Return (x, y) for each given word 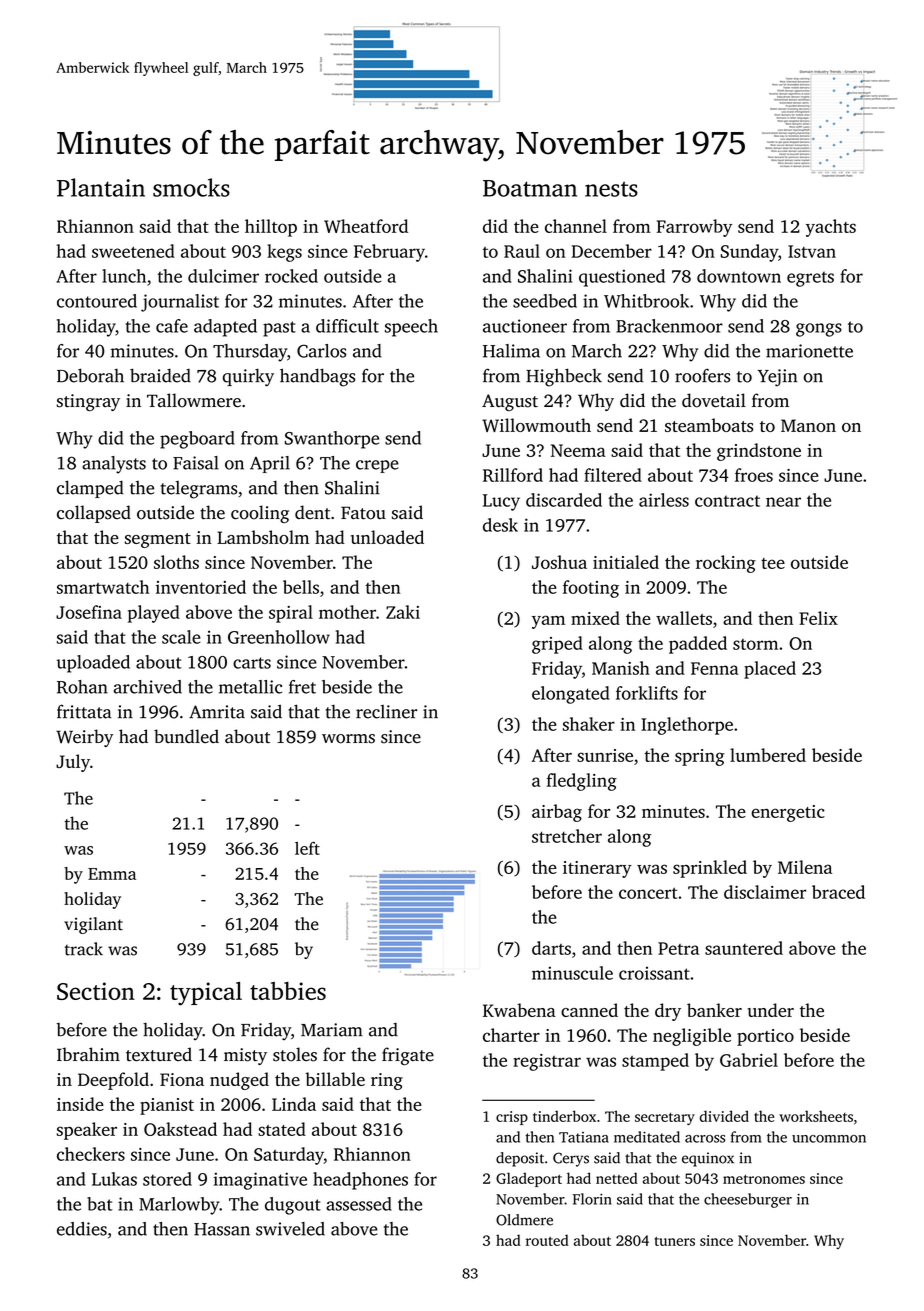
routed (547, 1240)
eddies (82, 1229)
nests (611, 189)
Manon (808, 425)
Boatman (530, 188)
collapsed (94, 514)
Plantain (101, 187)
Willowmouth (536, 425)
